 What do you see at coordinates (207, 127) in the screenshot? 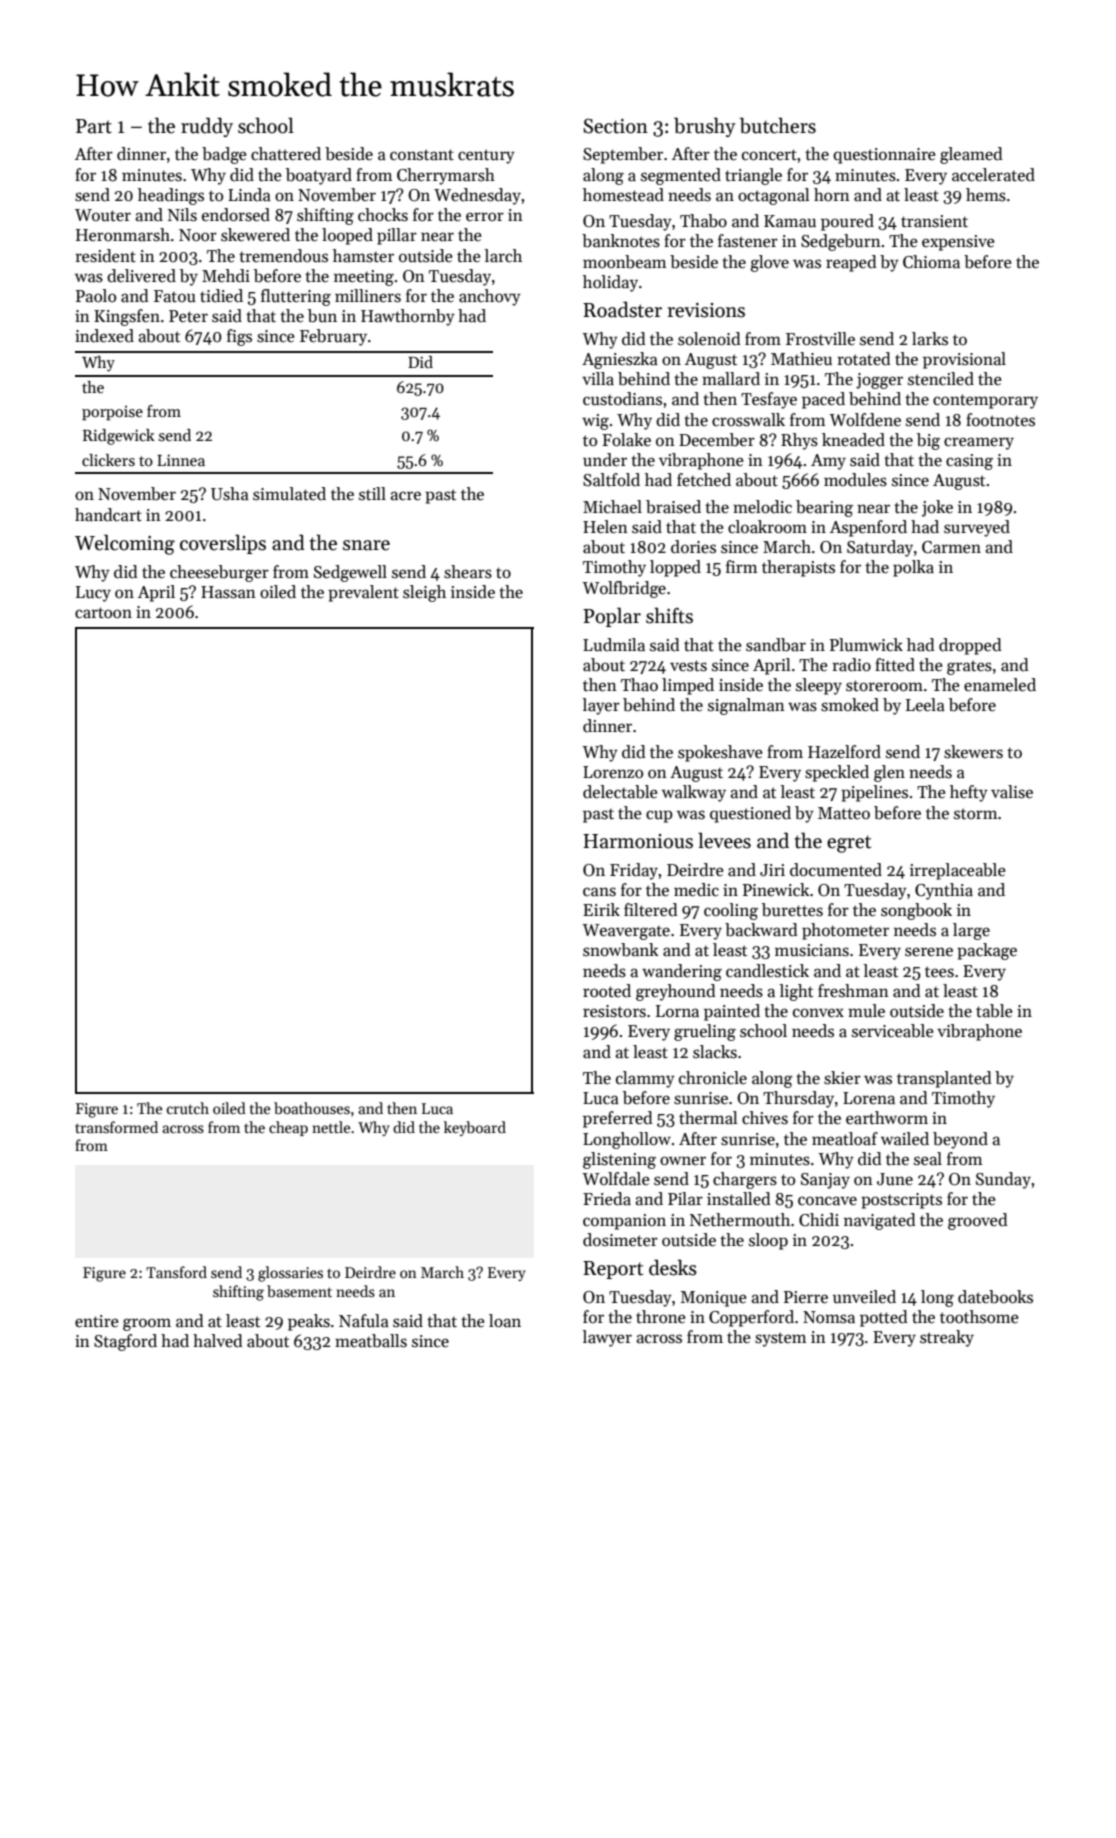
I see `ruddy` at bounding box center [207, 127].
